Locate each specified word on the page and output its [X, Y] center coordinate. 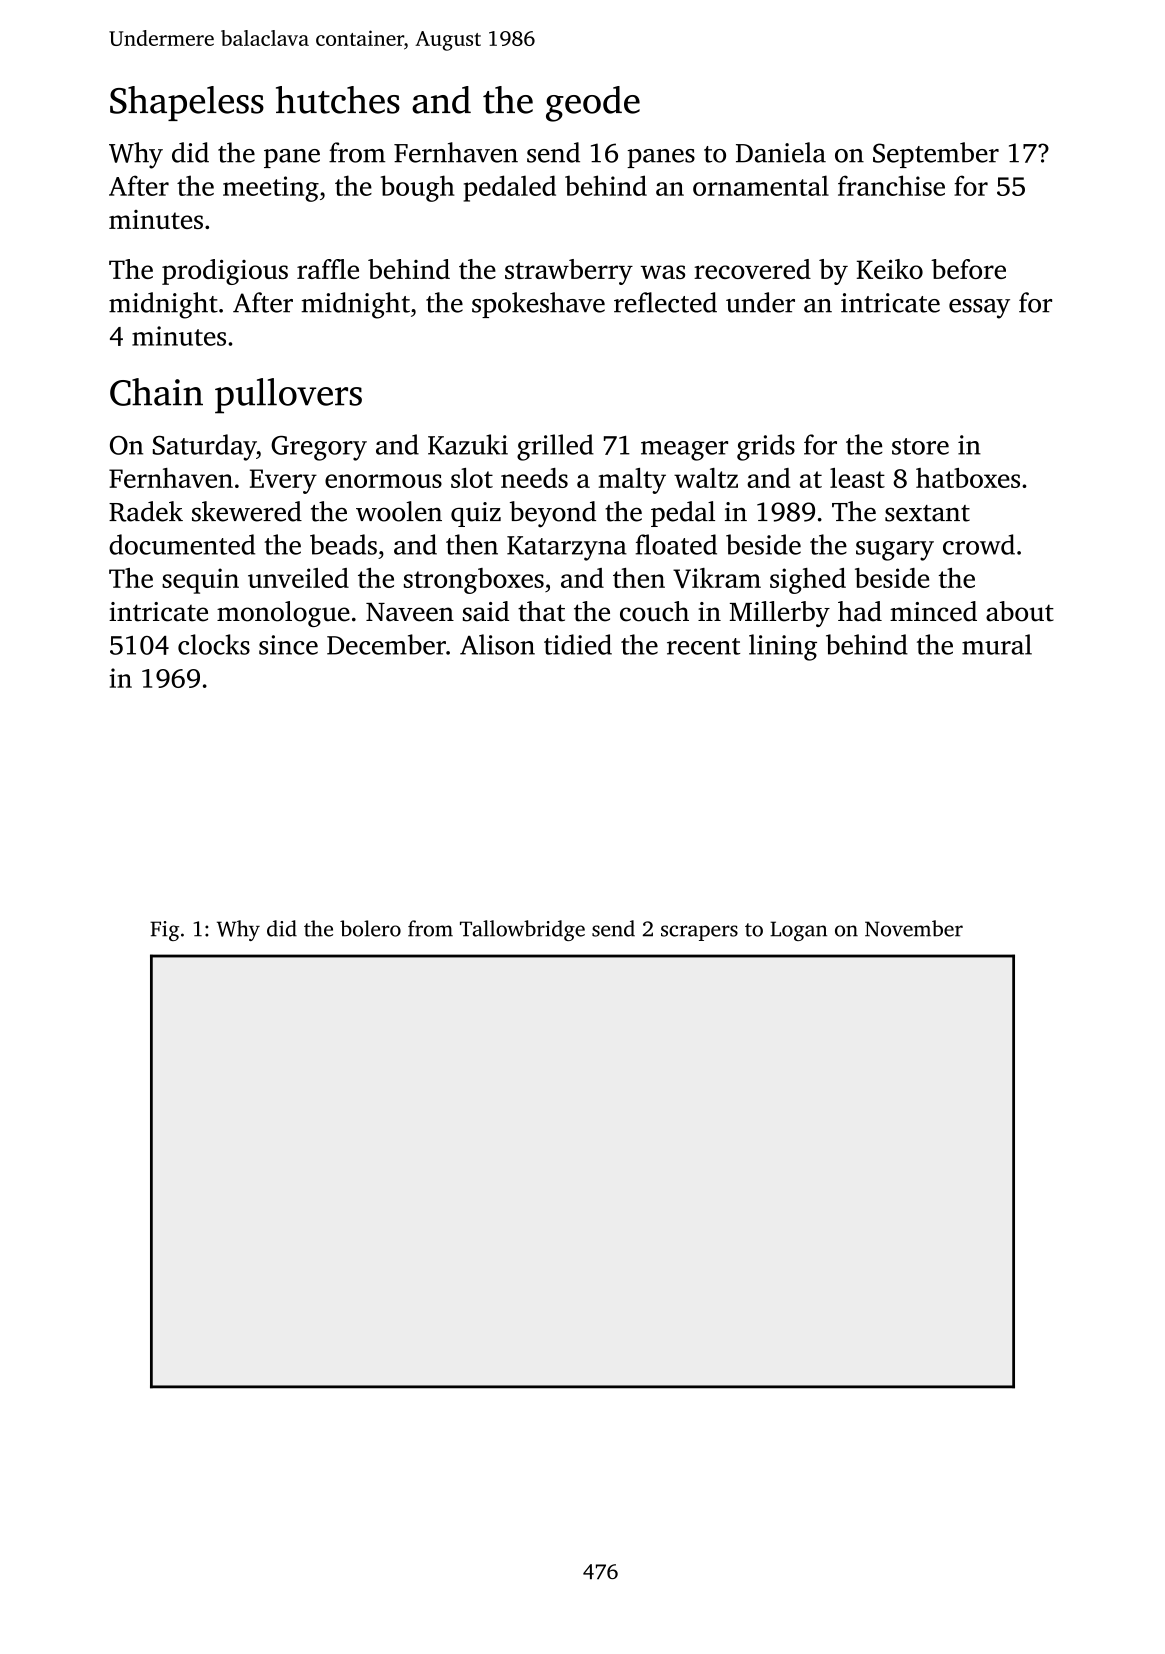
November [914, 928]
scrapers [699, 933]
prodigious [225, 272]
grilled [555, 447]
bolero [370, 928]
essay [979, 309]
